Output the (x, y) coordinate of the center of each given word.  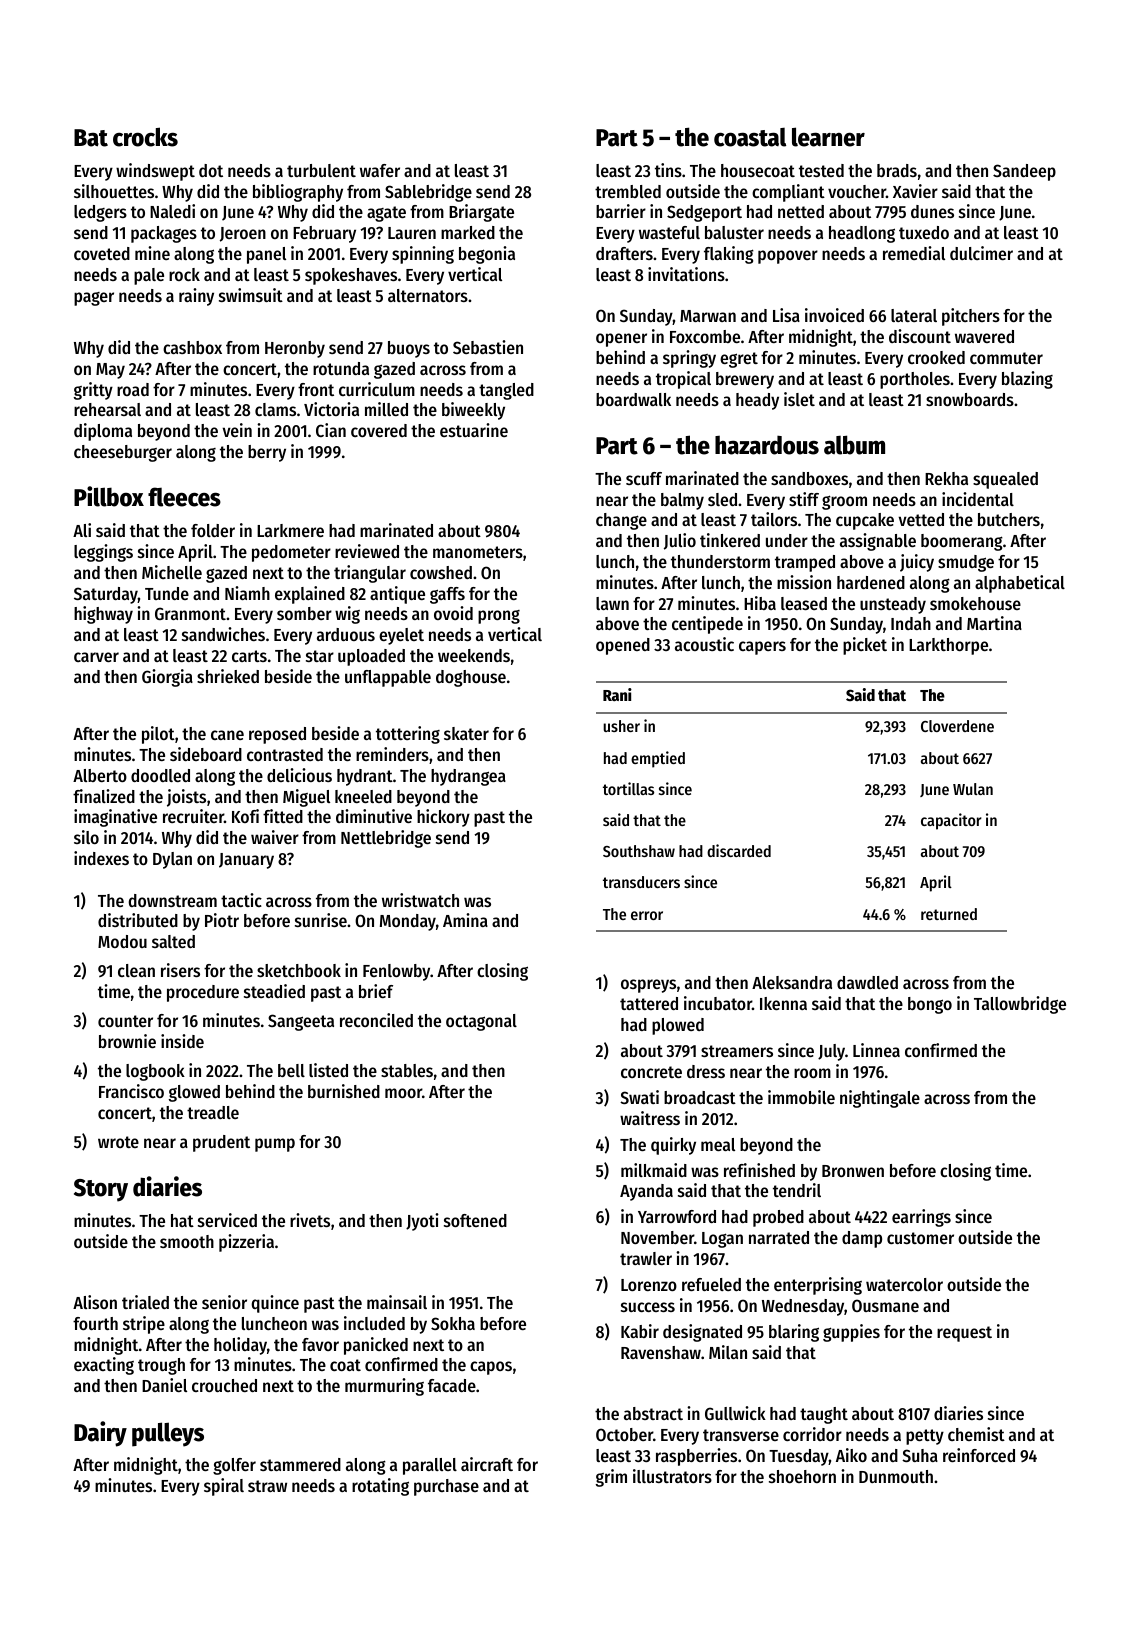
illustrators (672, 1476)
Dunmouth (896, 1476)
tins (668, 170)
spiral (224, 1487)
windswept (155, 172)
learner (828, 137)
